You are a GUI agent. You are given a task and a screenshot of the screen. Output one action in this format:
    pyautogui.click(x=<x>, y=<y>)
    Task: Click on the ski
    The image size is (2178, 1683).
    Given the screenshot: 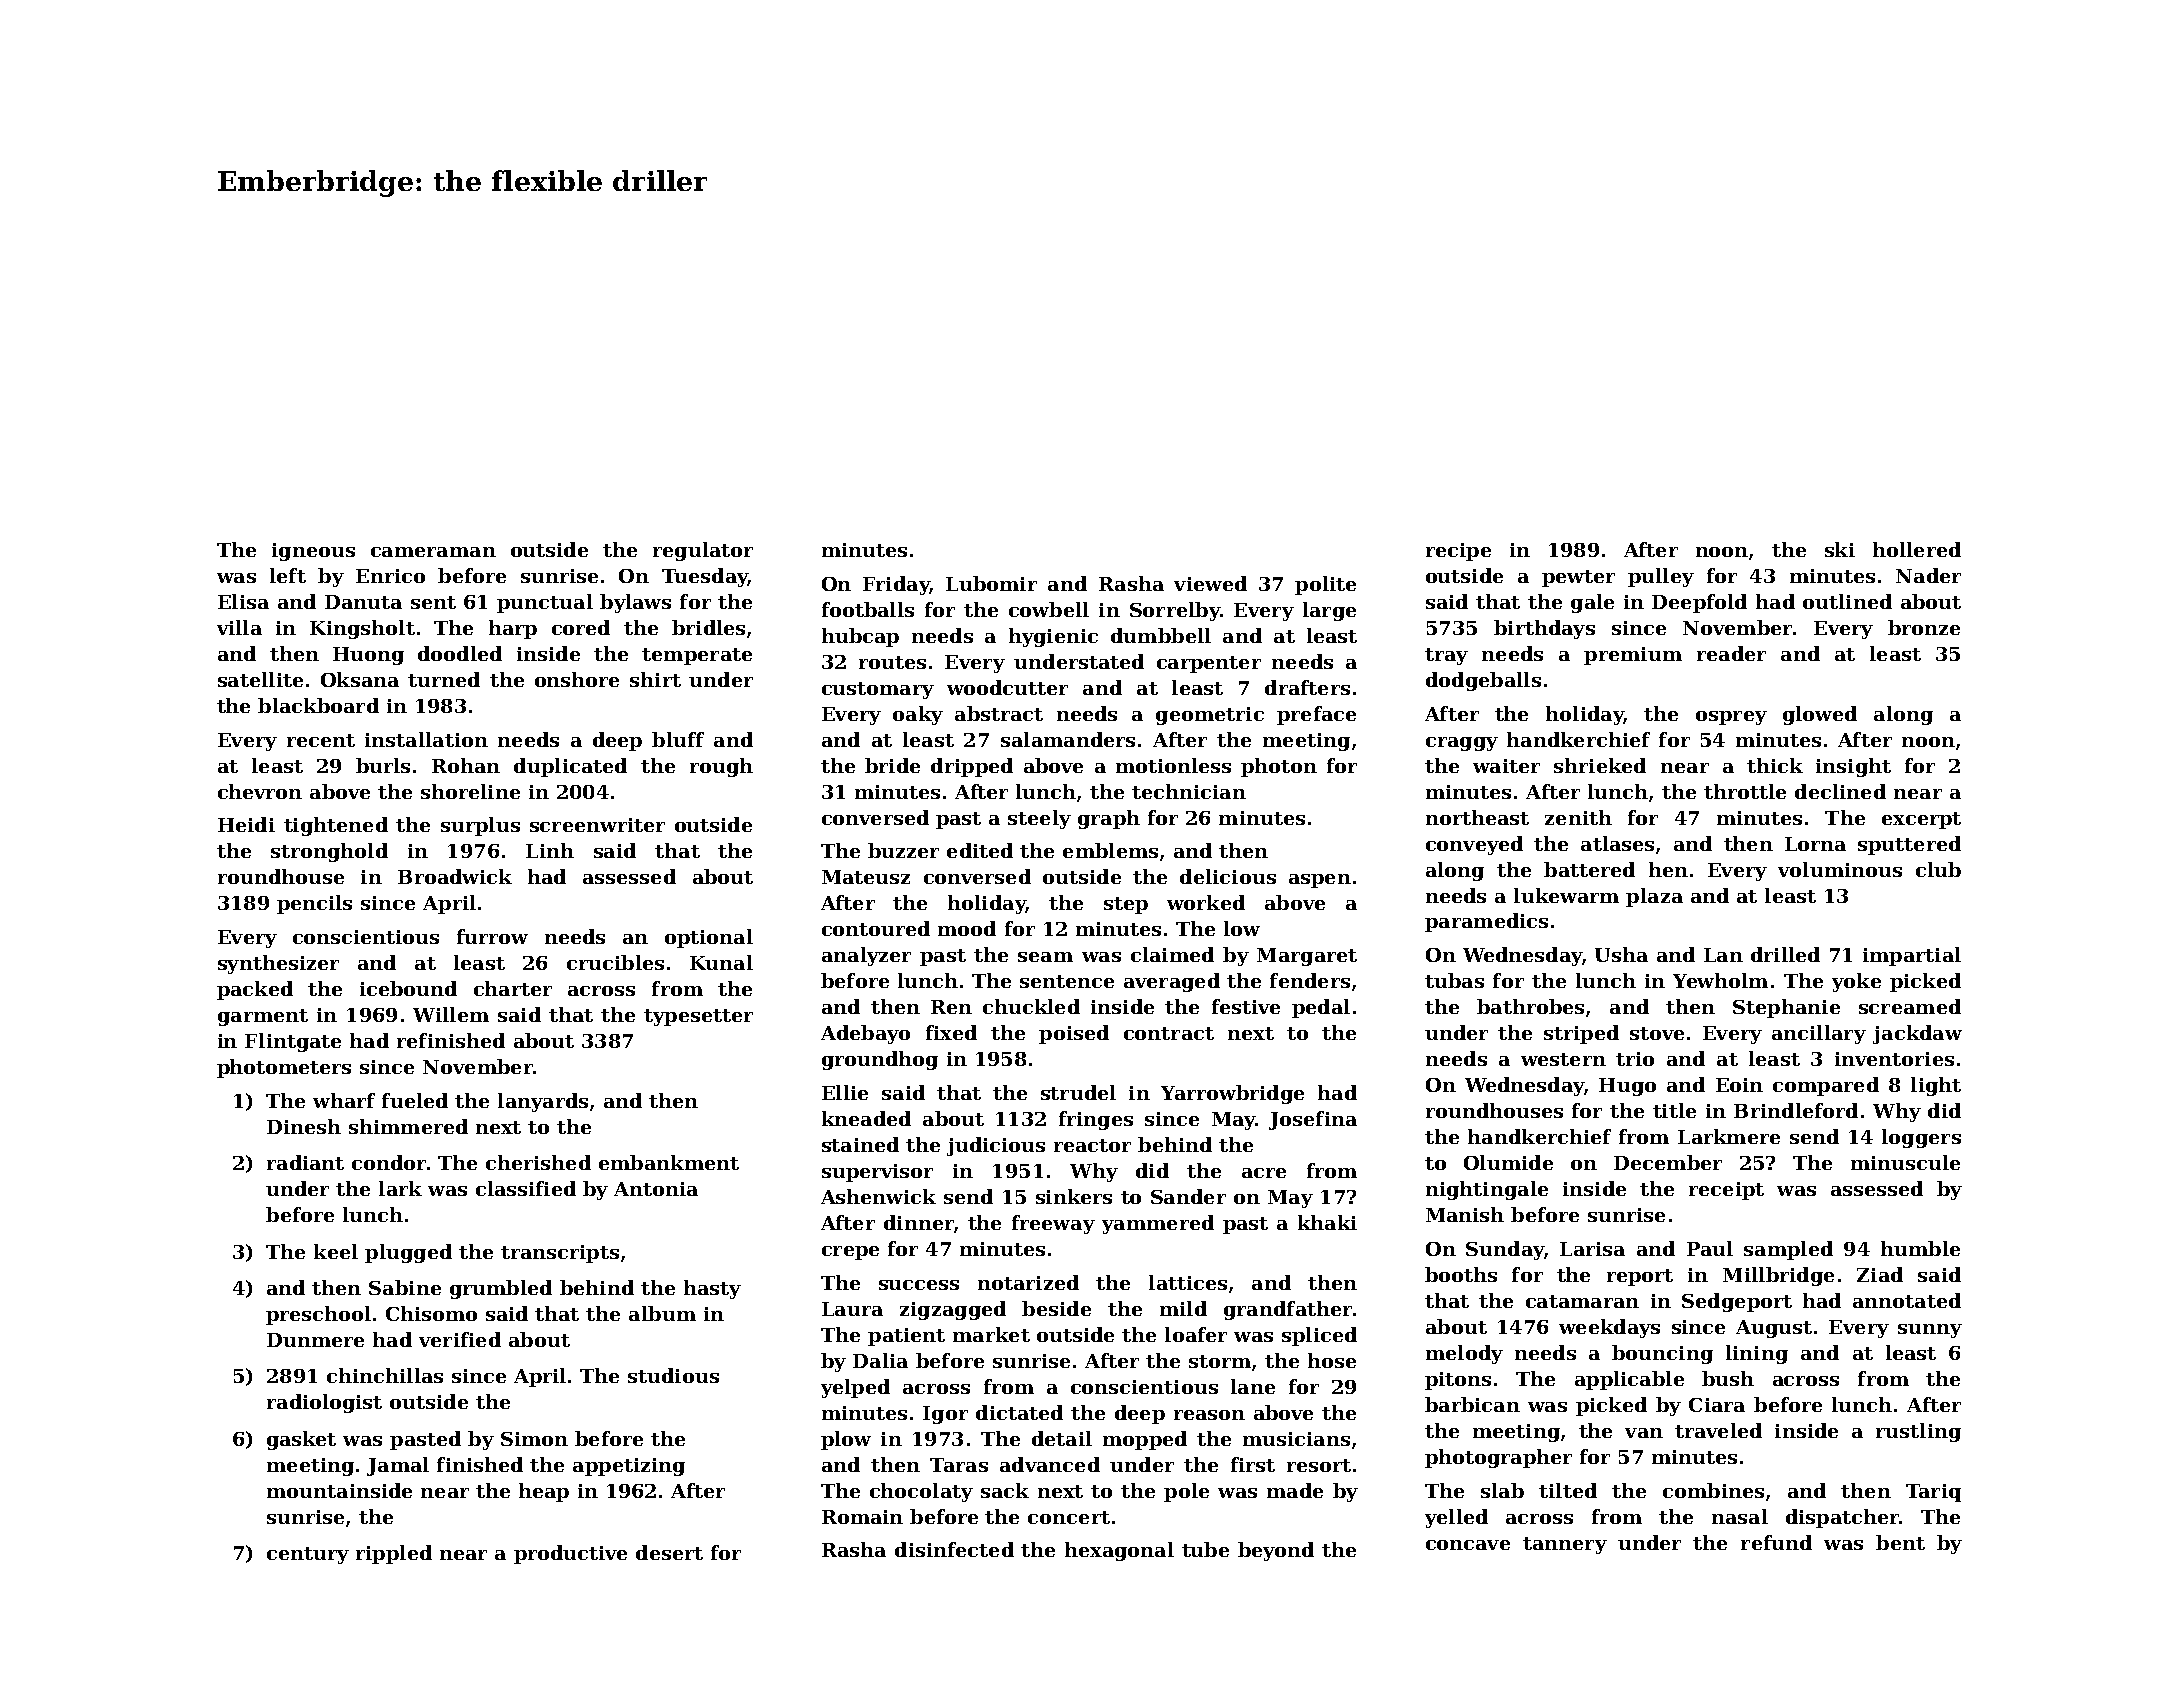 What is the action you would take?
    pyautogui.click(x=1840, y=549)
